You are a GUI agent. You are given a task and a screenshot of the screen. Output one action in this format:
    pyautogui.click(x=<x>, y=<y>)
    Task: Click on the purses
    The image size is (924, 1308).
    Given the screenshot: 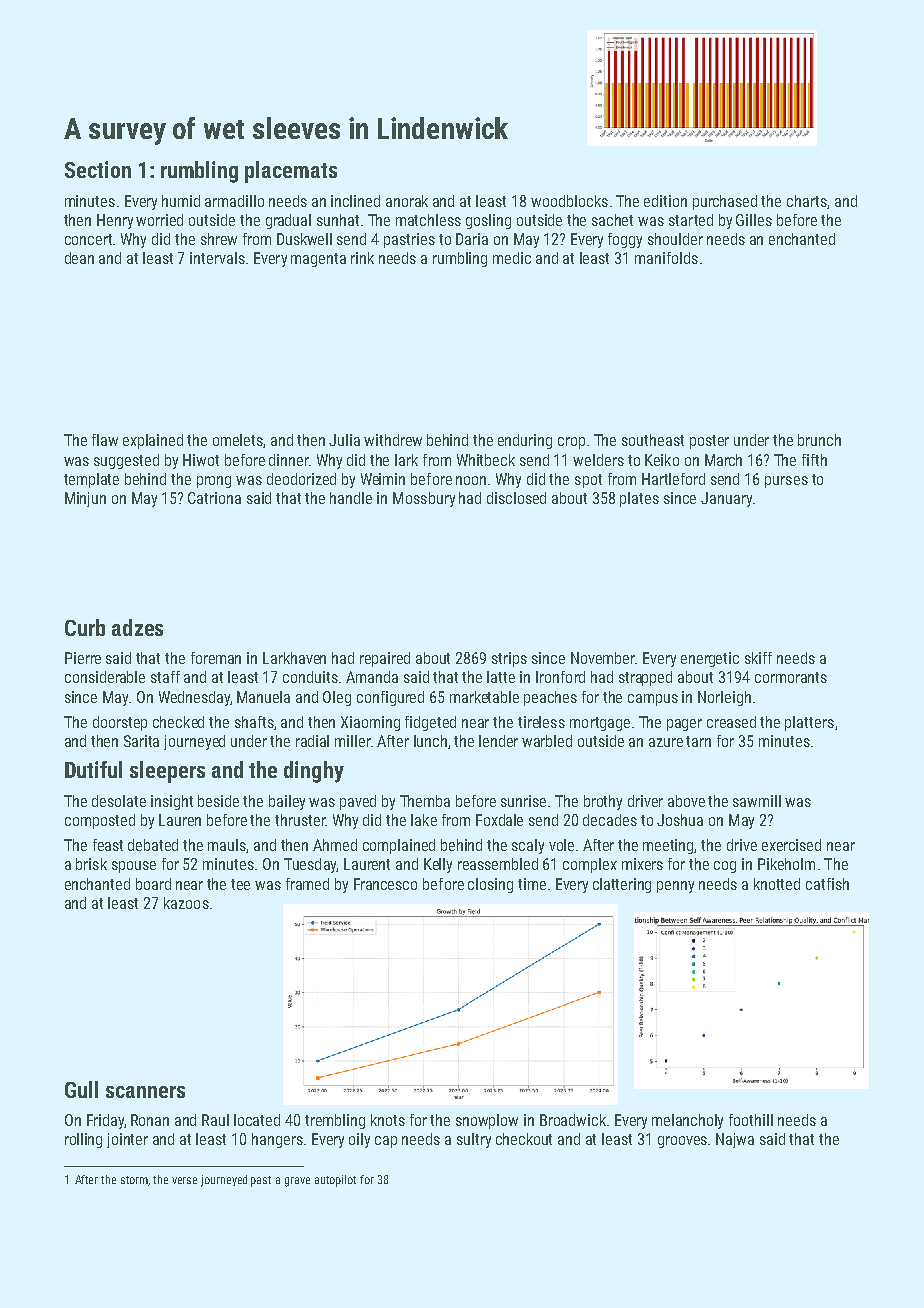 What is the action you would take?
    pyautogui.click(x=786, y=482)
